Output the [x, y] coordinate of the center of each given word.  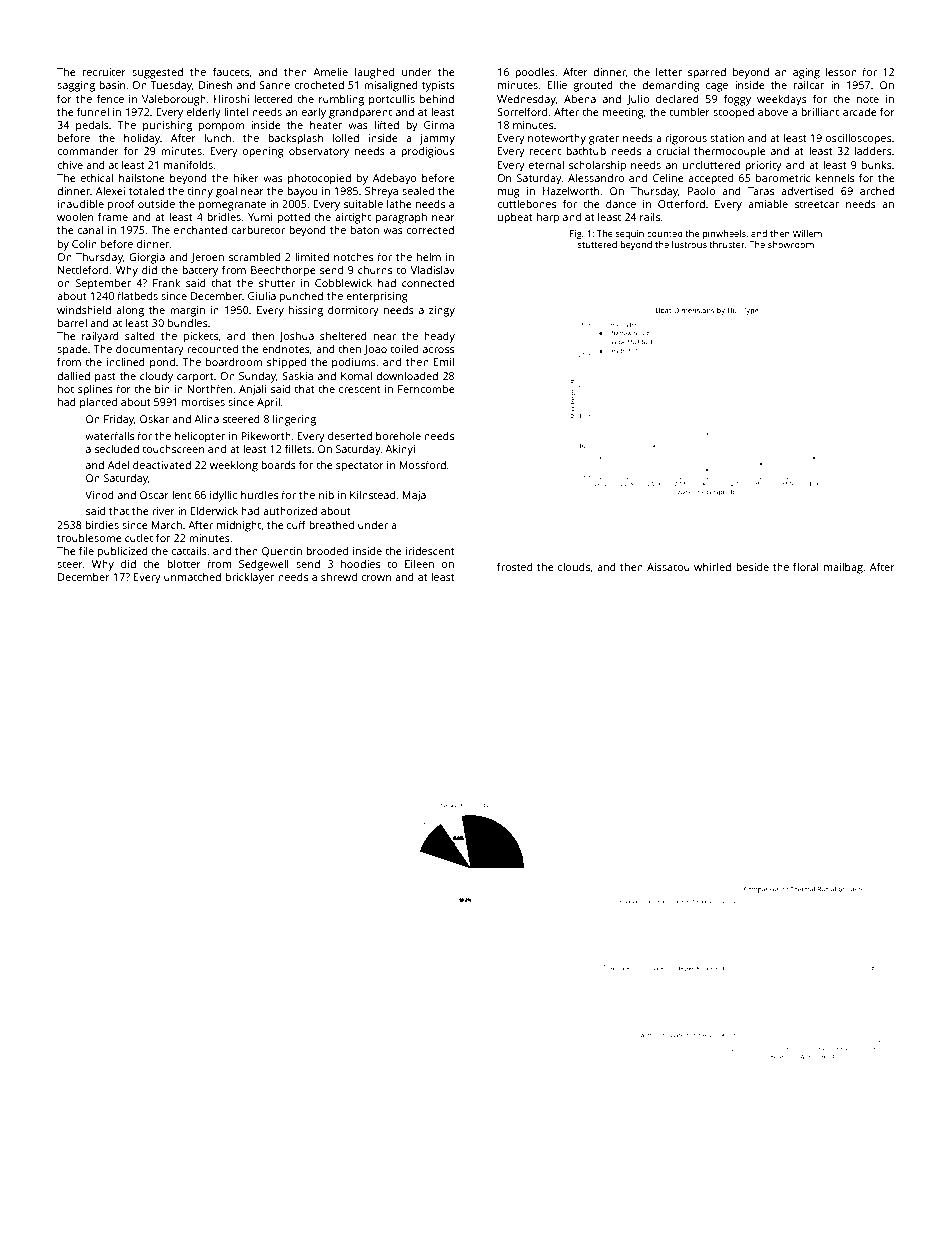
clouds [574, 567]
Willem [807, 233]
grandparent [360, 113]
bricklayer [250, 578]
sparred [707, 73]
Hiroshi [231, 98]
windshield [84, 310]
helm [429, 256]
